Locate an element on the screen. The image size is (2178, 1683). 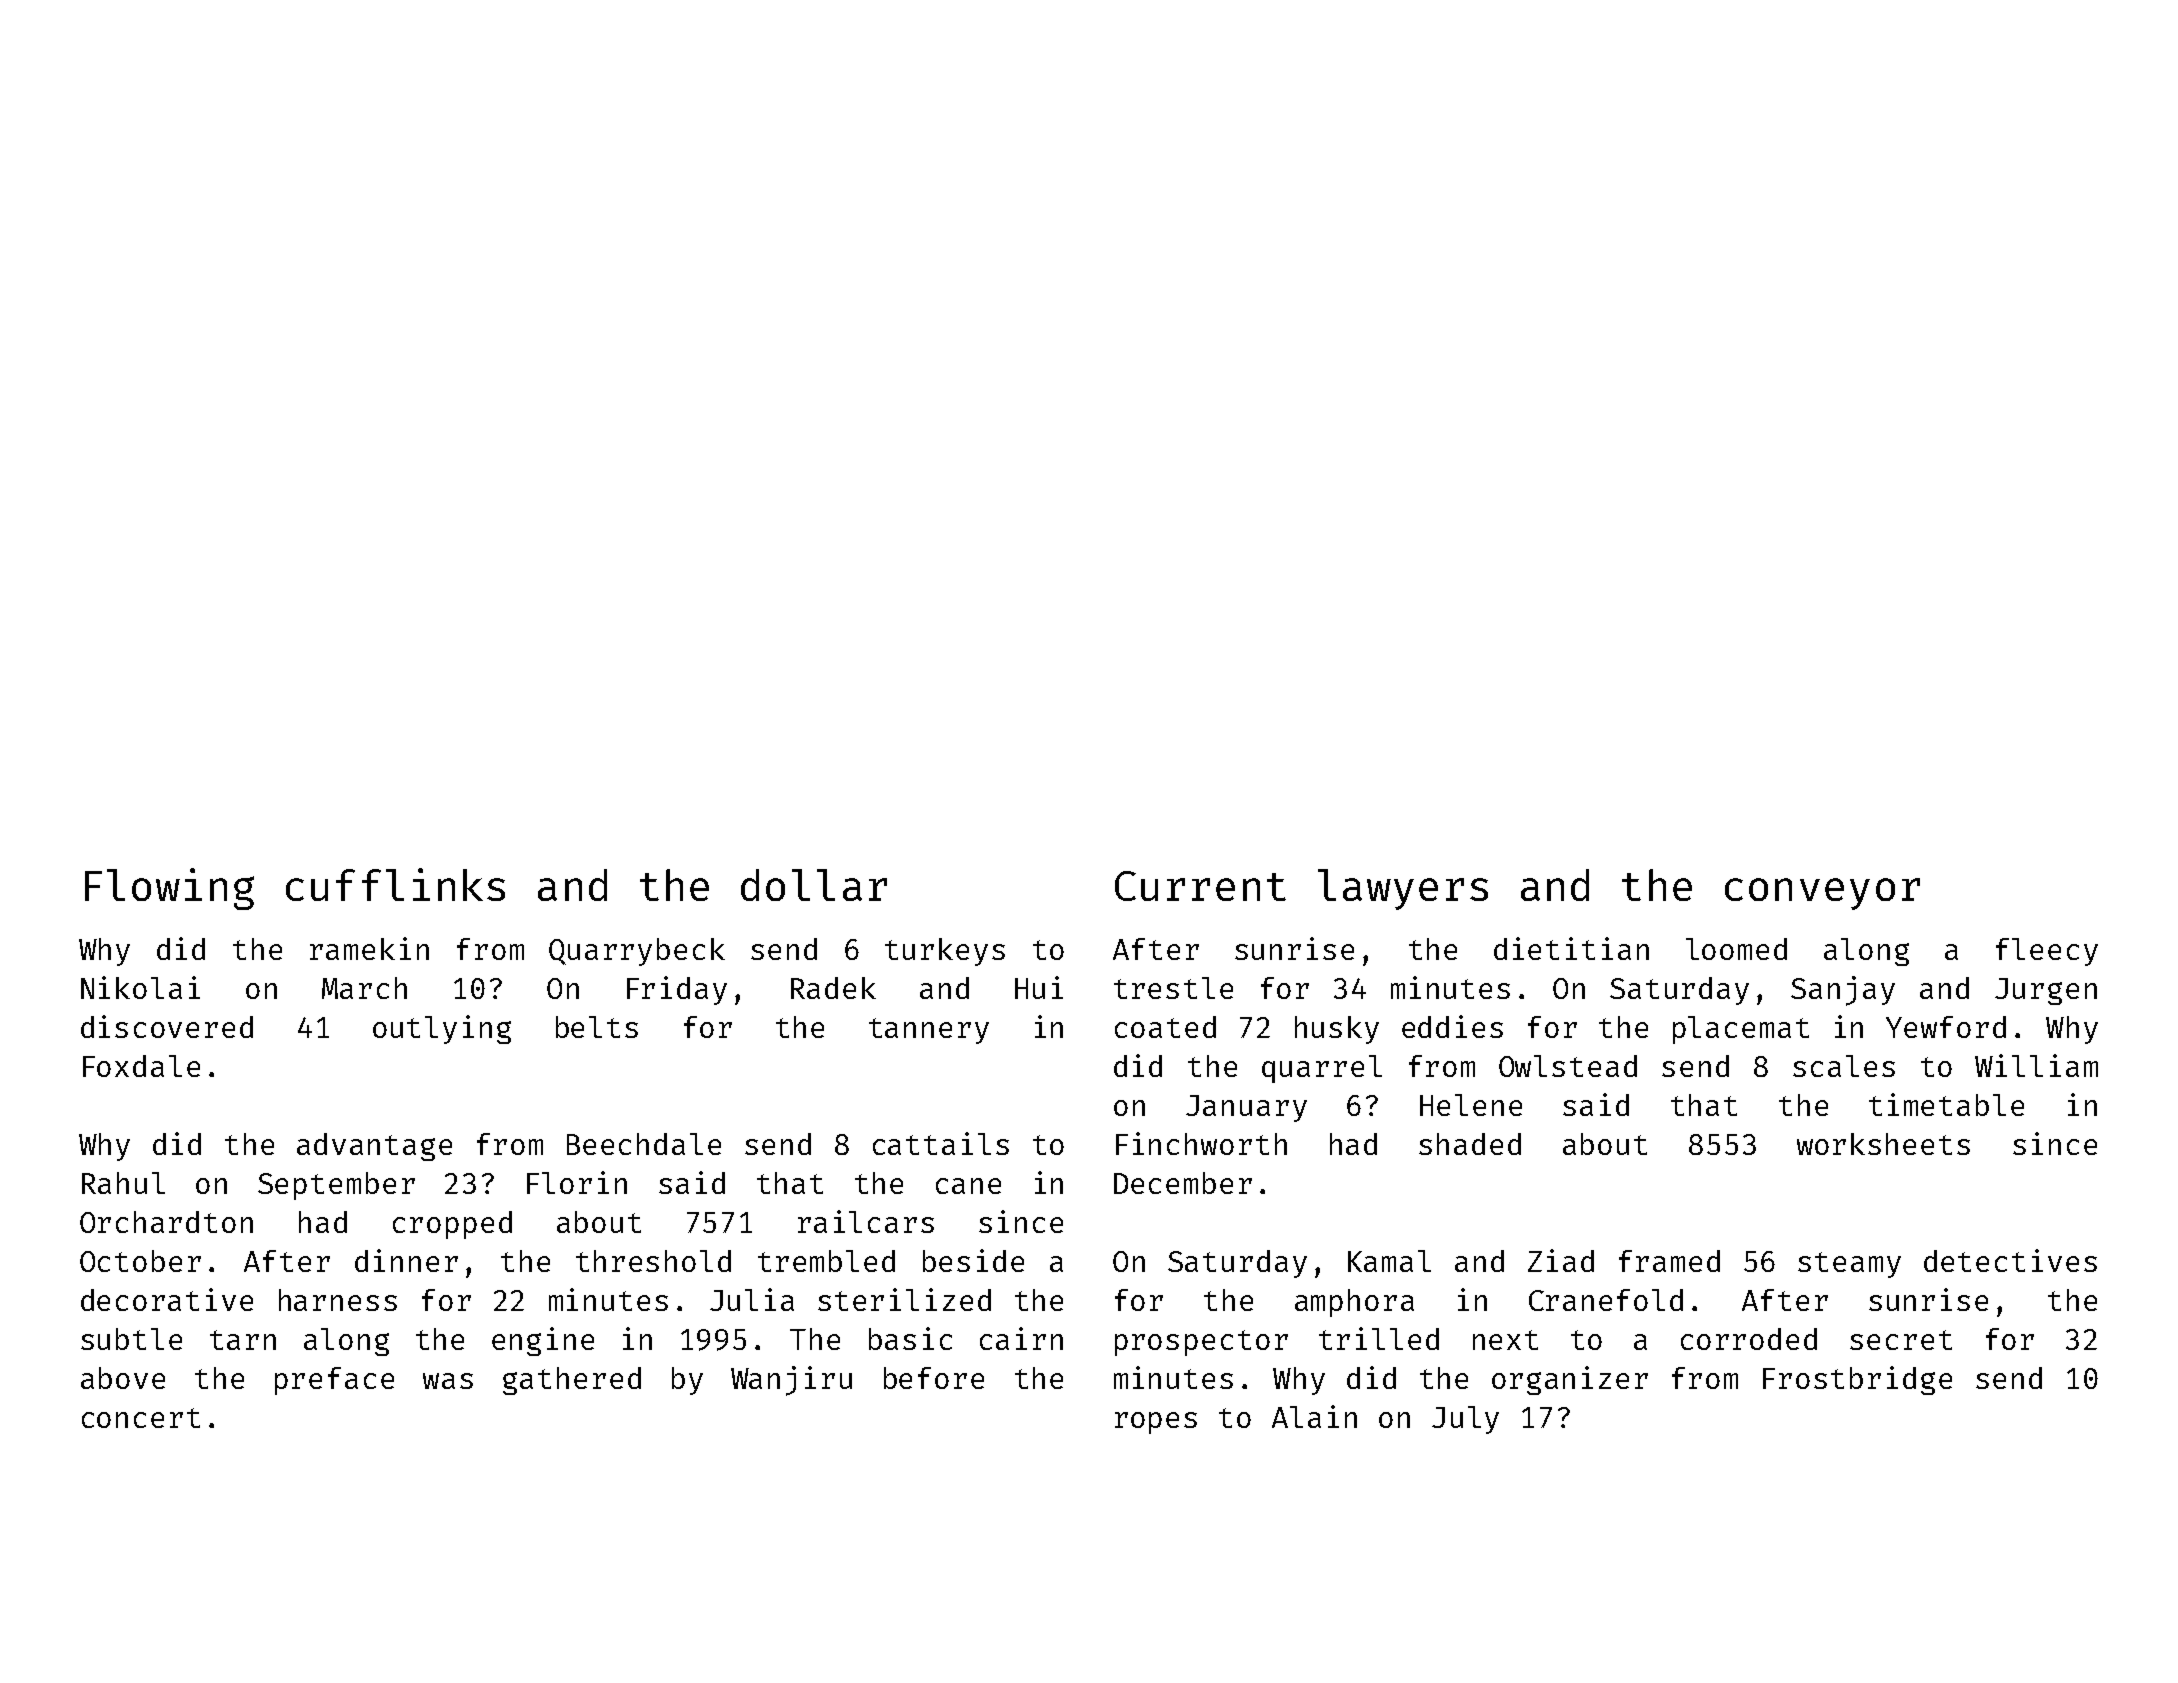
Quarrybeck is located at coordinates (637, 952).
